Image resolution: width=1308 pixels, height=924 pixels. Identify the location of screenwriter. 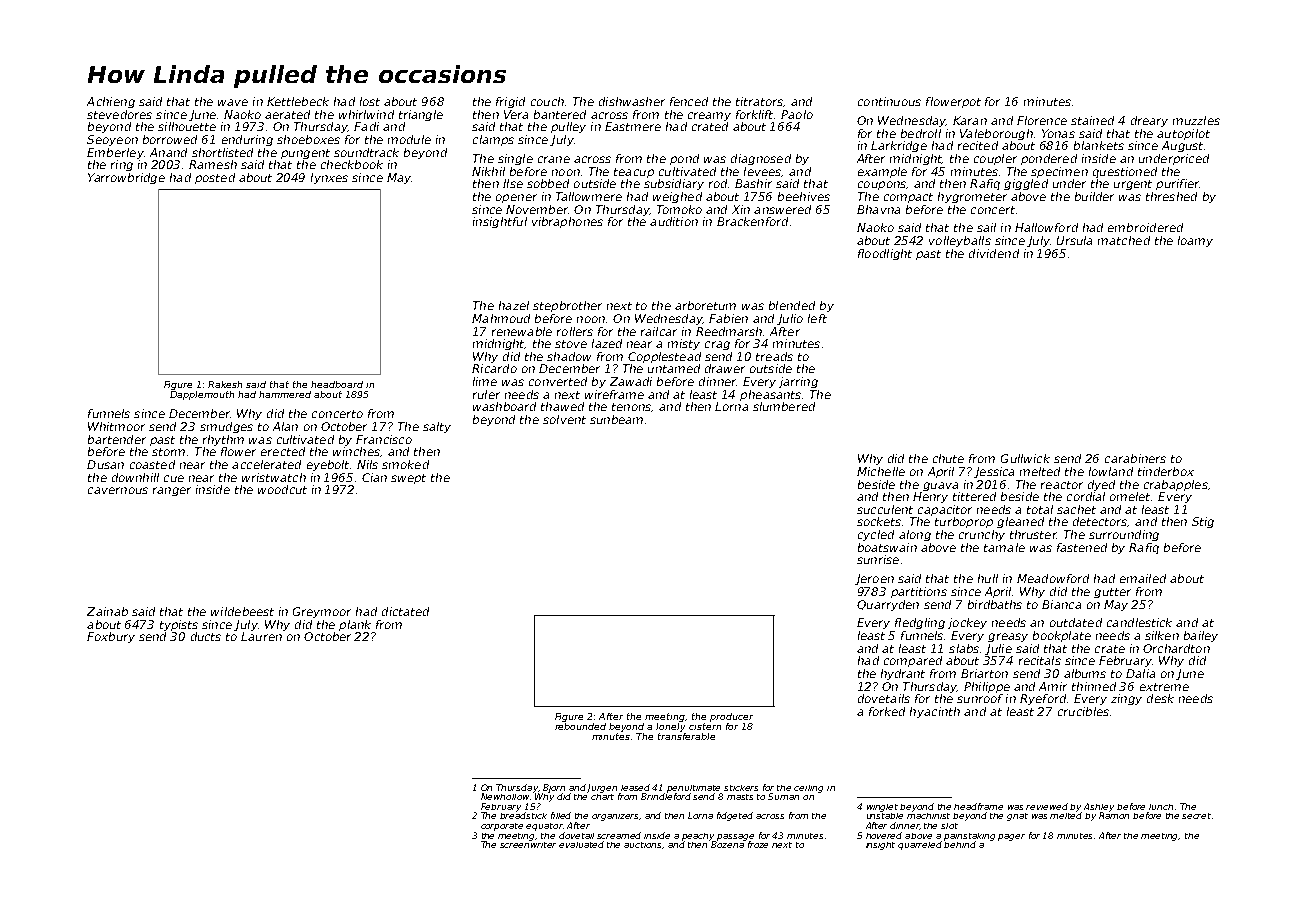
(528, 845).
